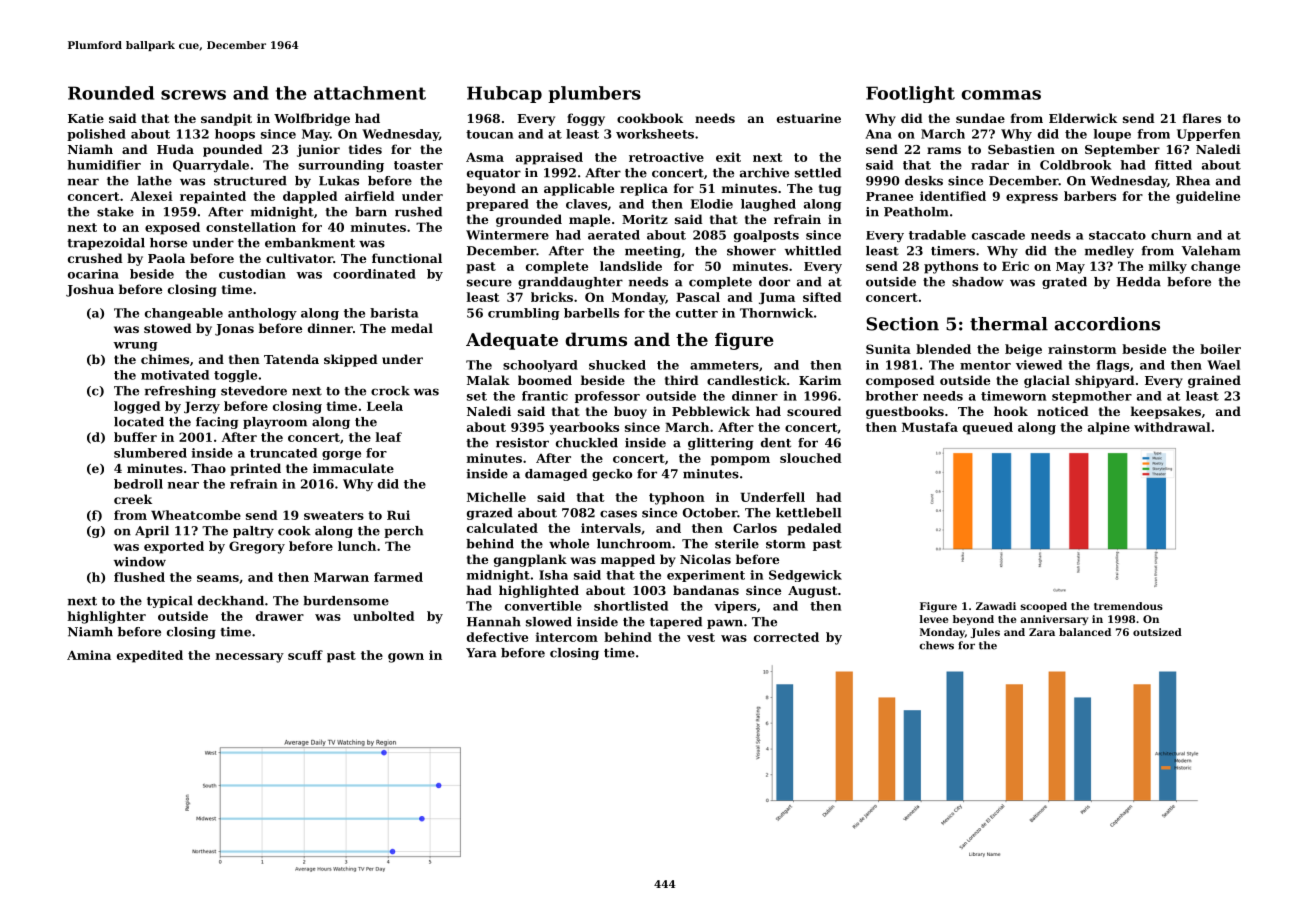 The height and width of the screenshot is (924, 1308). What do you see at coordinates (89, 655) in the screenshot?
I see `Amina` at bounding box center [89, 655].
